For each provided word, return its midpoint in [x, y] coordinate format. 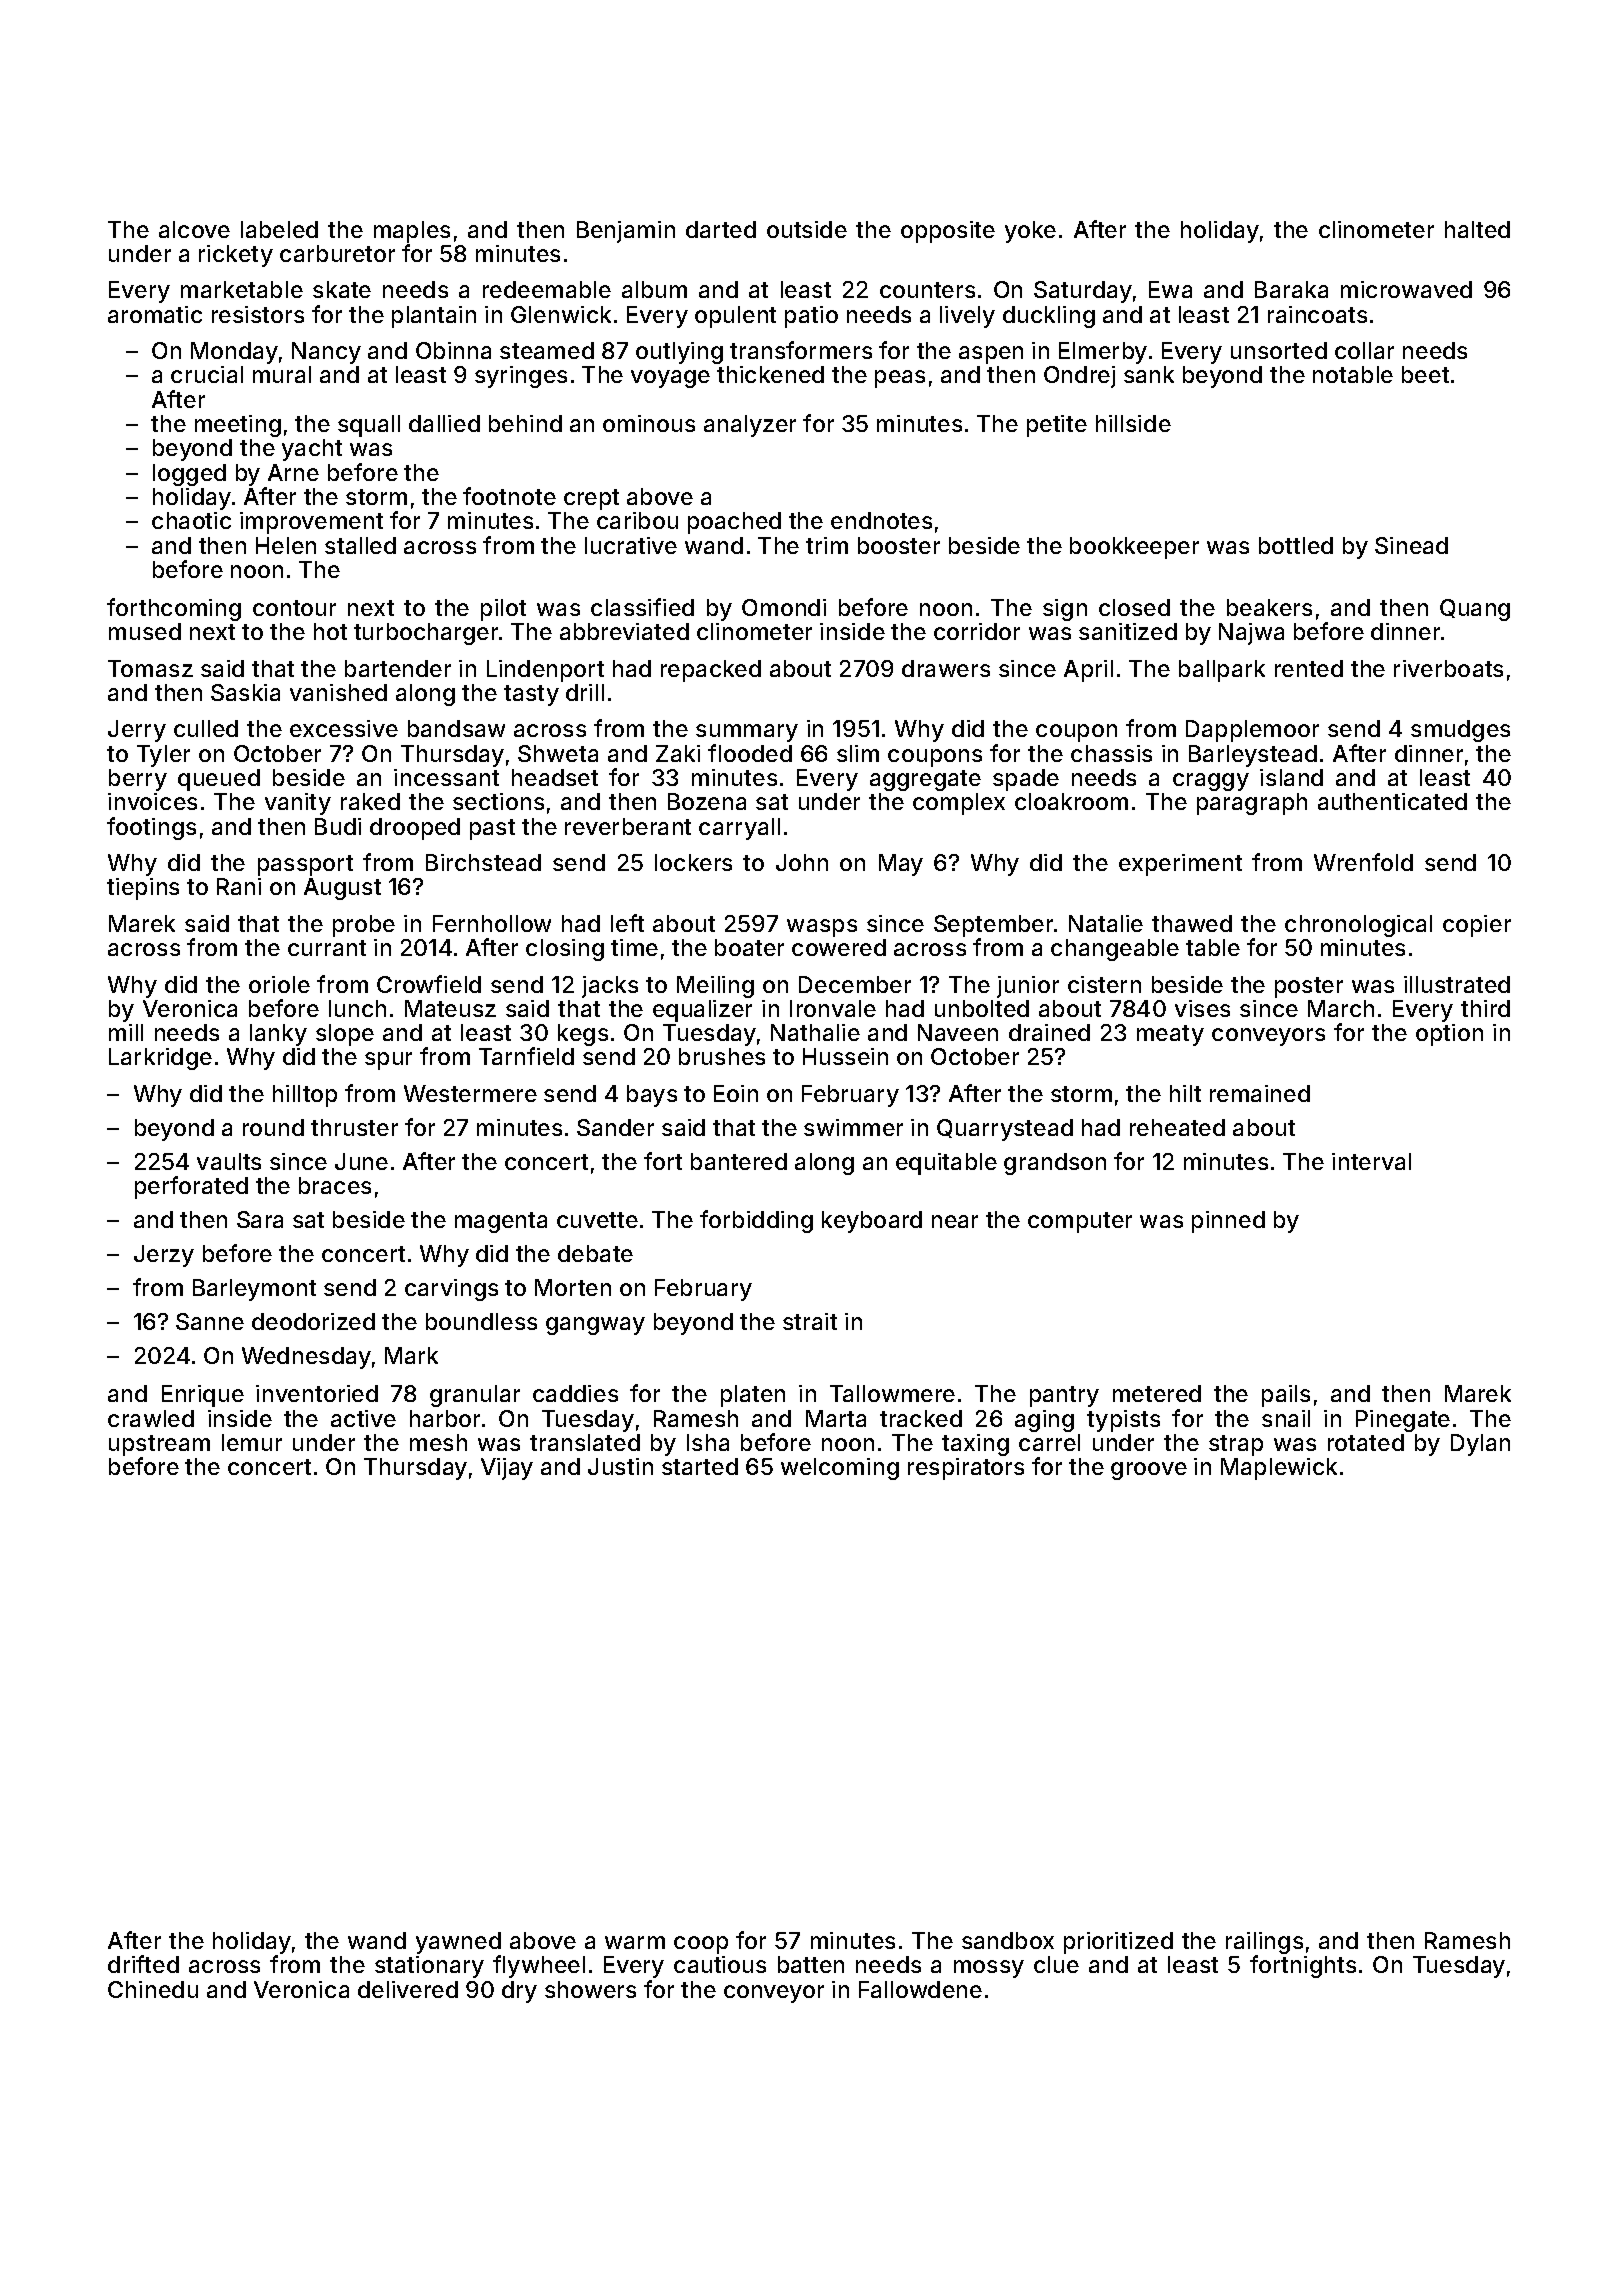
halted [1477, 229]
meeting [238, 426]
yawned [458, 1943]
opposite [948, 232]
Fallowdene [920, 1989]
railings [1264, 1943]
